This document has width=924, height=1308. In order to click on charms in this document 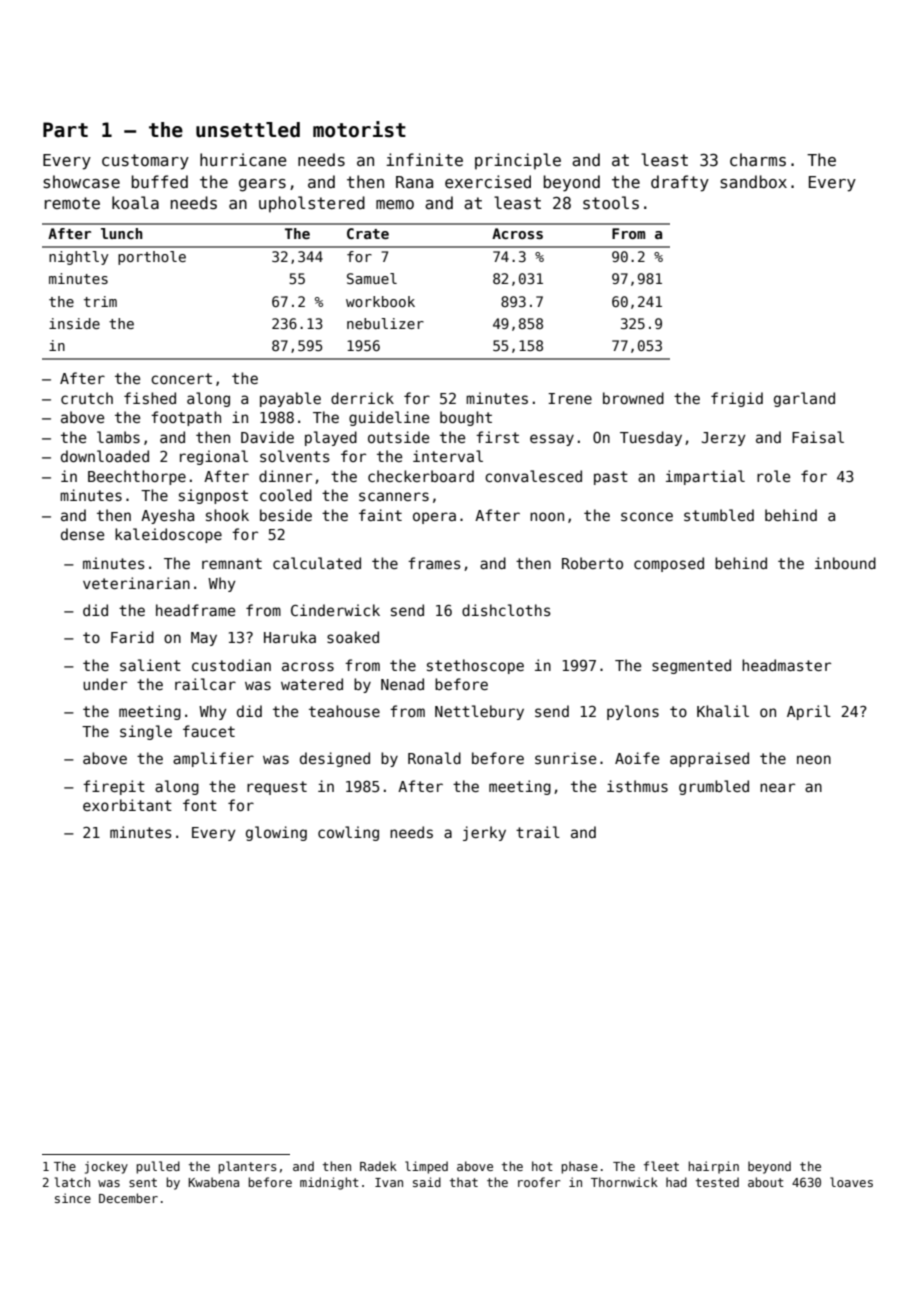, I will do `click(758, 160)`.
